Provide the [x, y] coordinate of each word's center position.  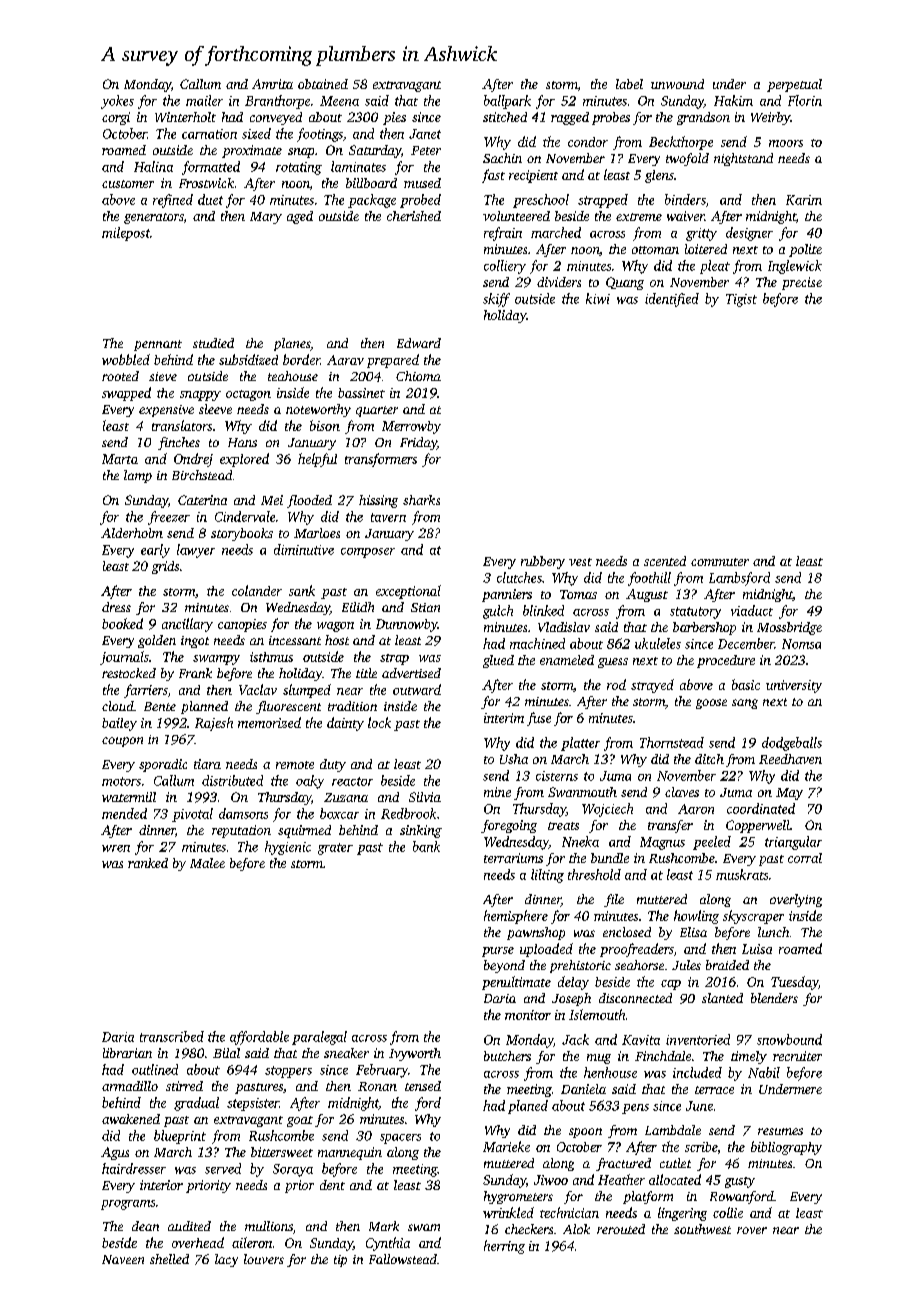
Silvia [425, 797]
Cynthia [388, 1244]
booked [122, 623]
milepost [126, 234]
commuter [720, 562]
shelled [169, 1259]
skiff [496, 300]
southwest [702, 1229]
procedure [726, 661]
